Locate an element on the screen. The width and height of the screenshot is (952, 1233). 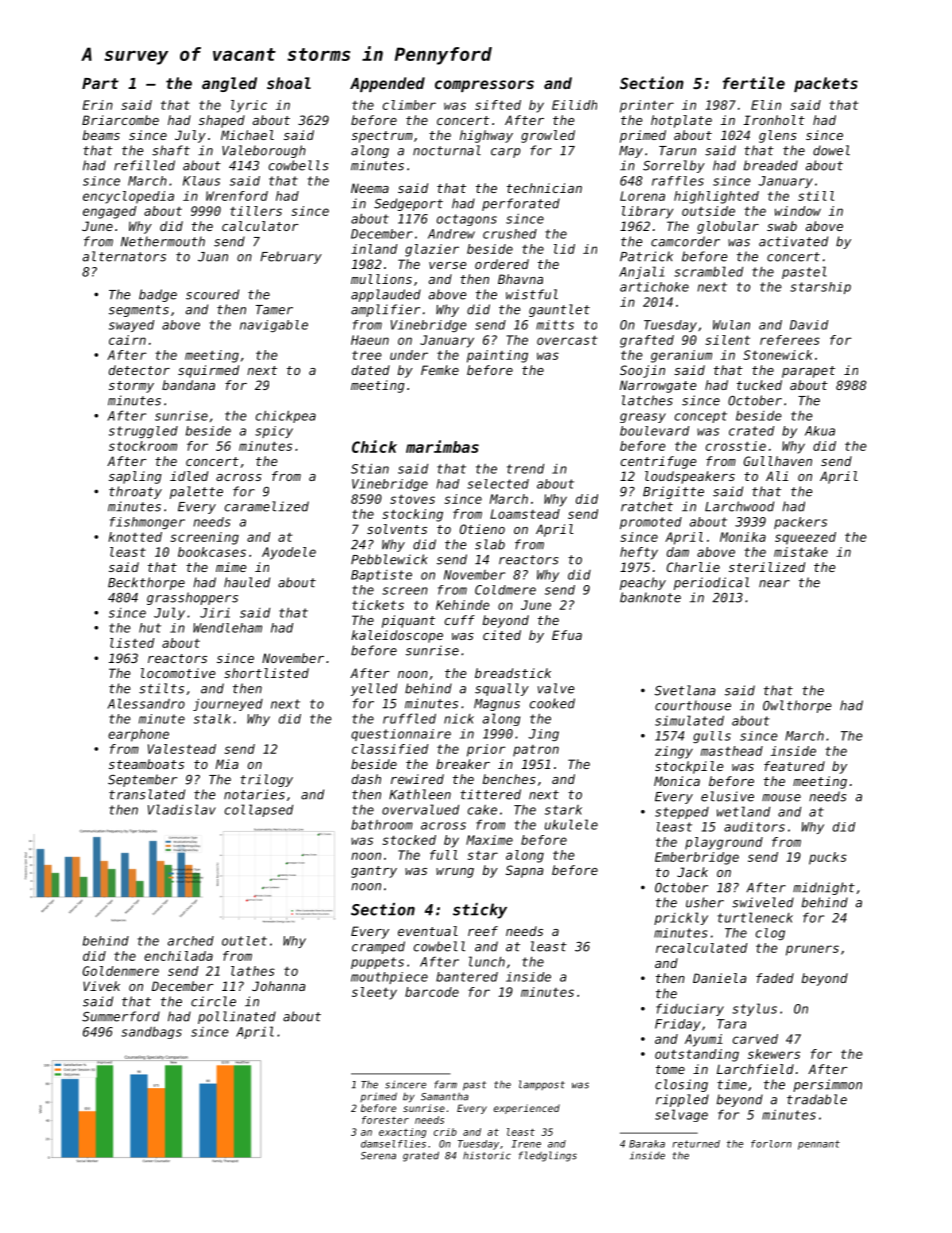
Serena is located at coordinates (378, 1156).
